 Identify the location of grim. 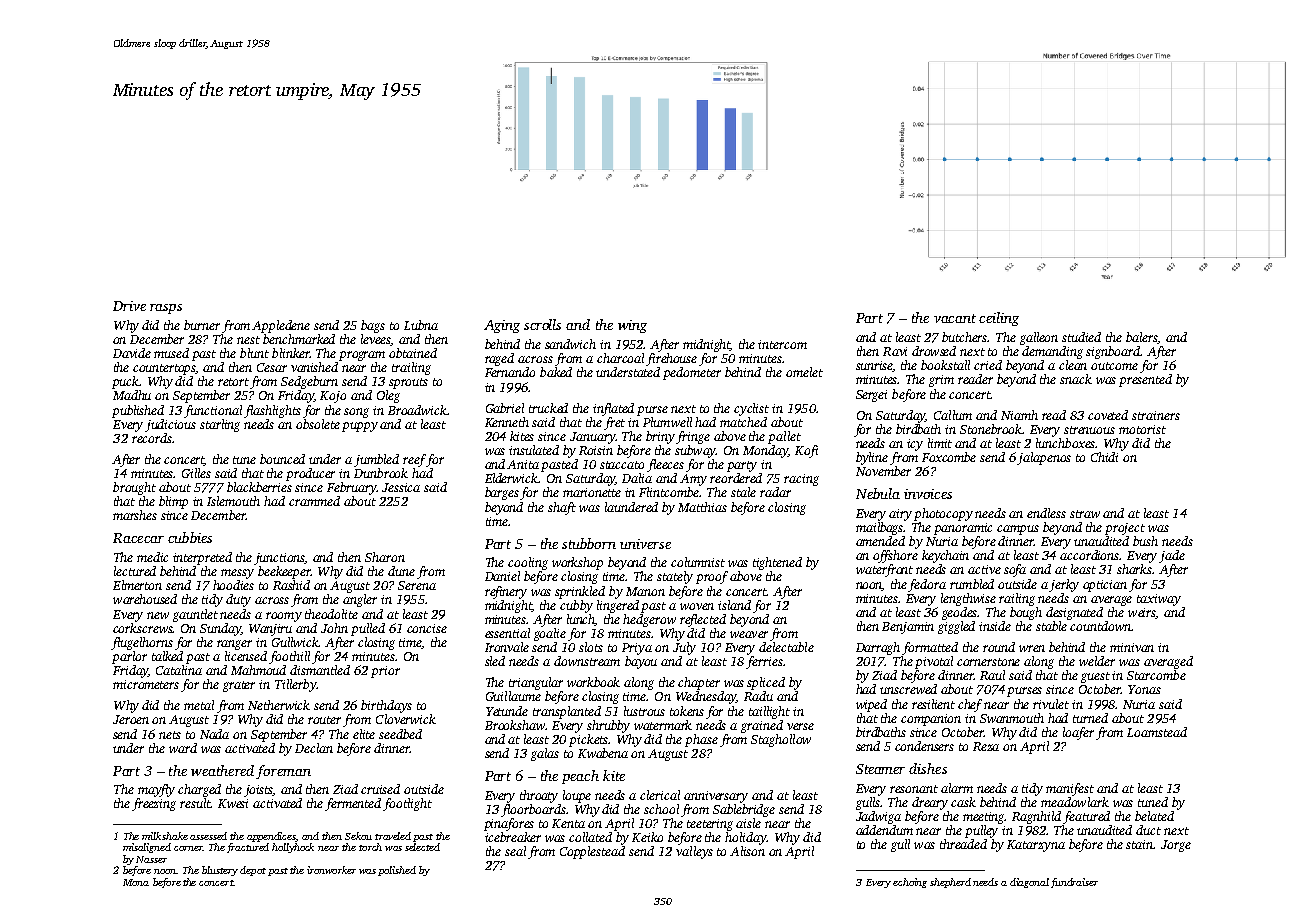
(941, 381).
